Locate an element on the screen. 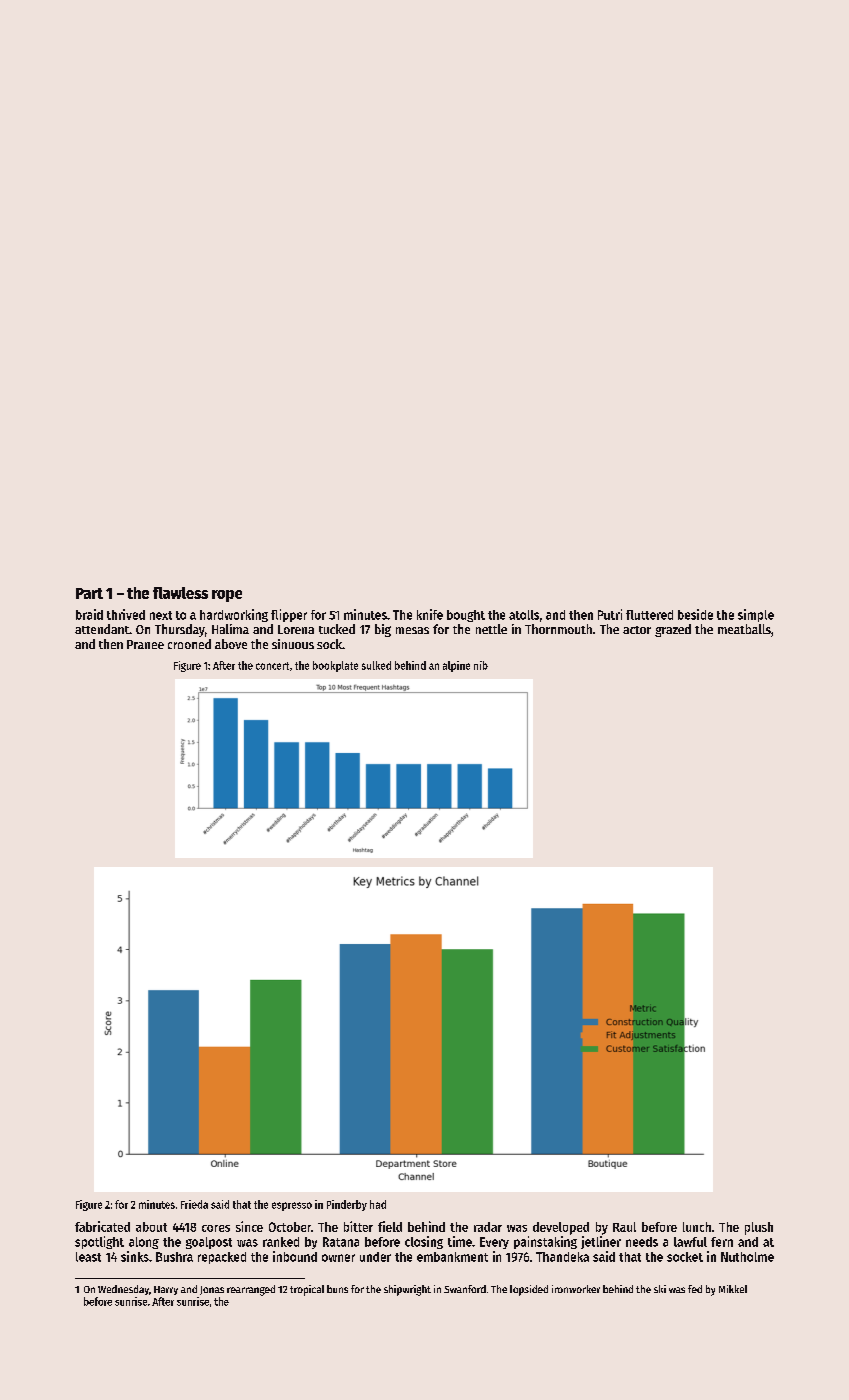 The width and height of the screenshot is (849, 1400). grazed is located at coordinates (673, 630).
